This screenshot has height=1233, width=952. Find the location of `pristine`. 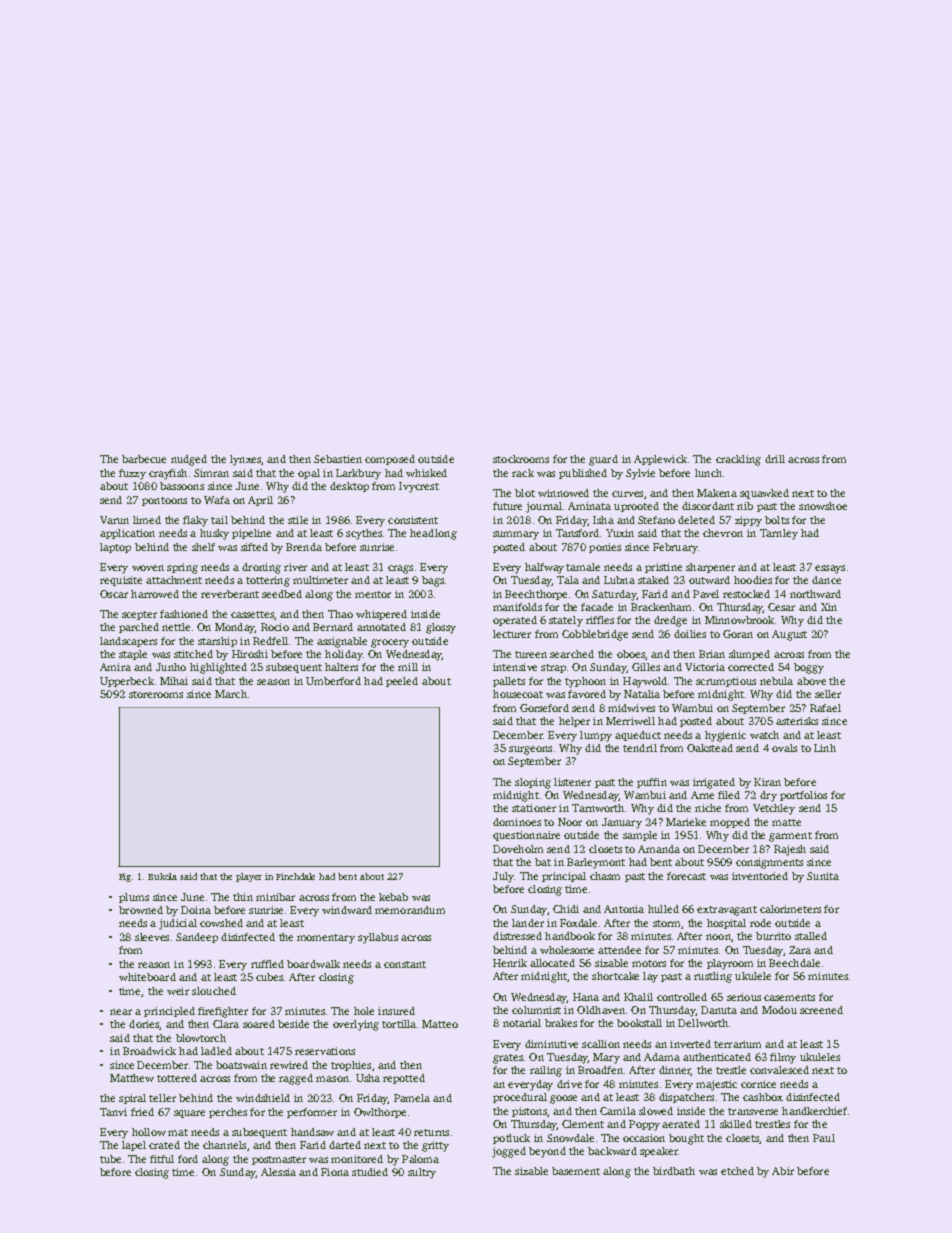

pristine is located at coordinates (663, 568).
